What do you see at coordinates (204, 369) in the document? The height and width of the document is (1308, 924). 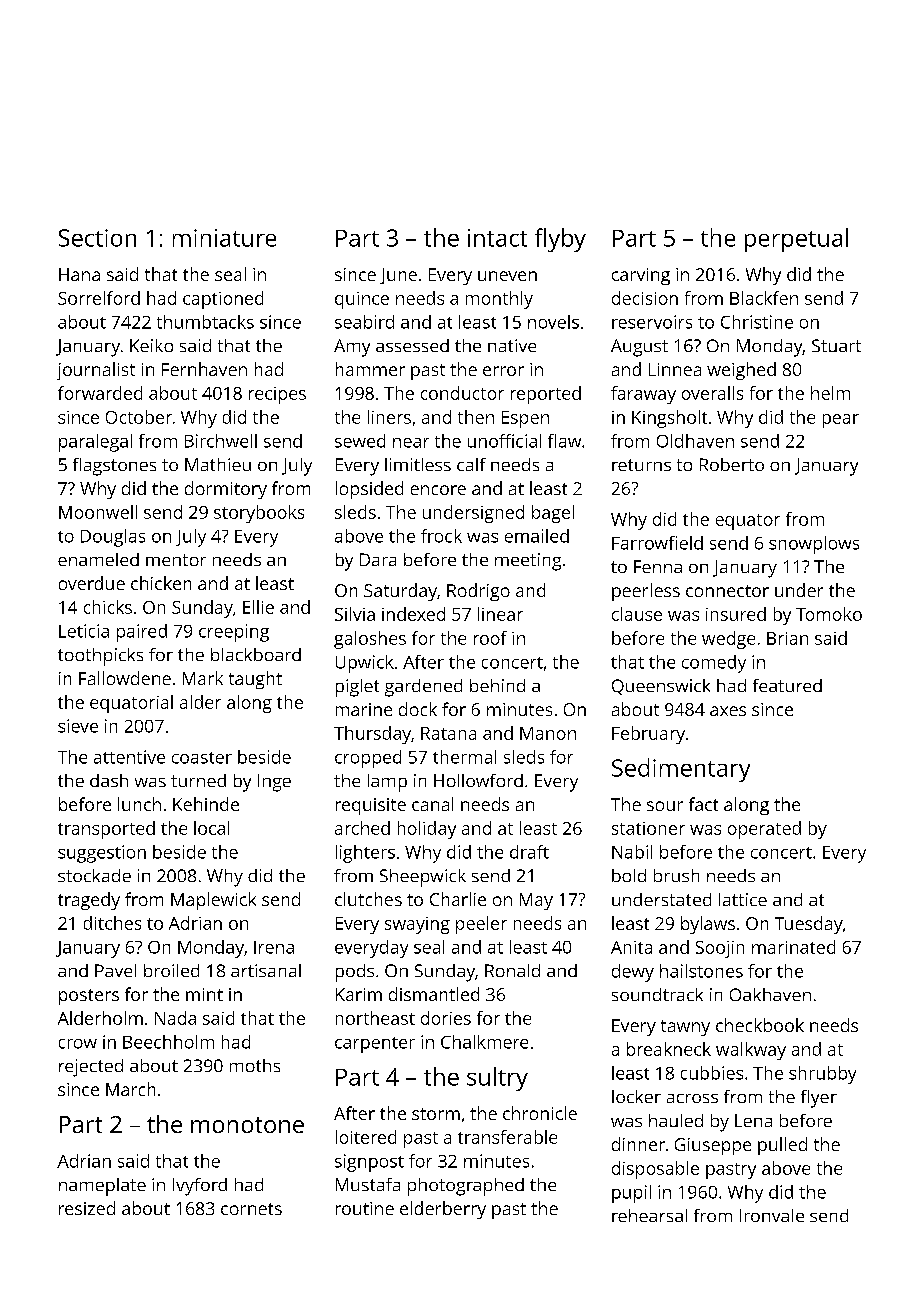 I see `Fernhaven` at bounding box center [204, 369].
